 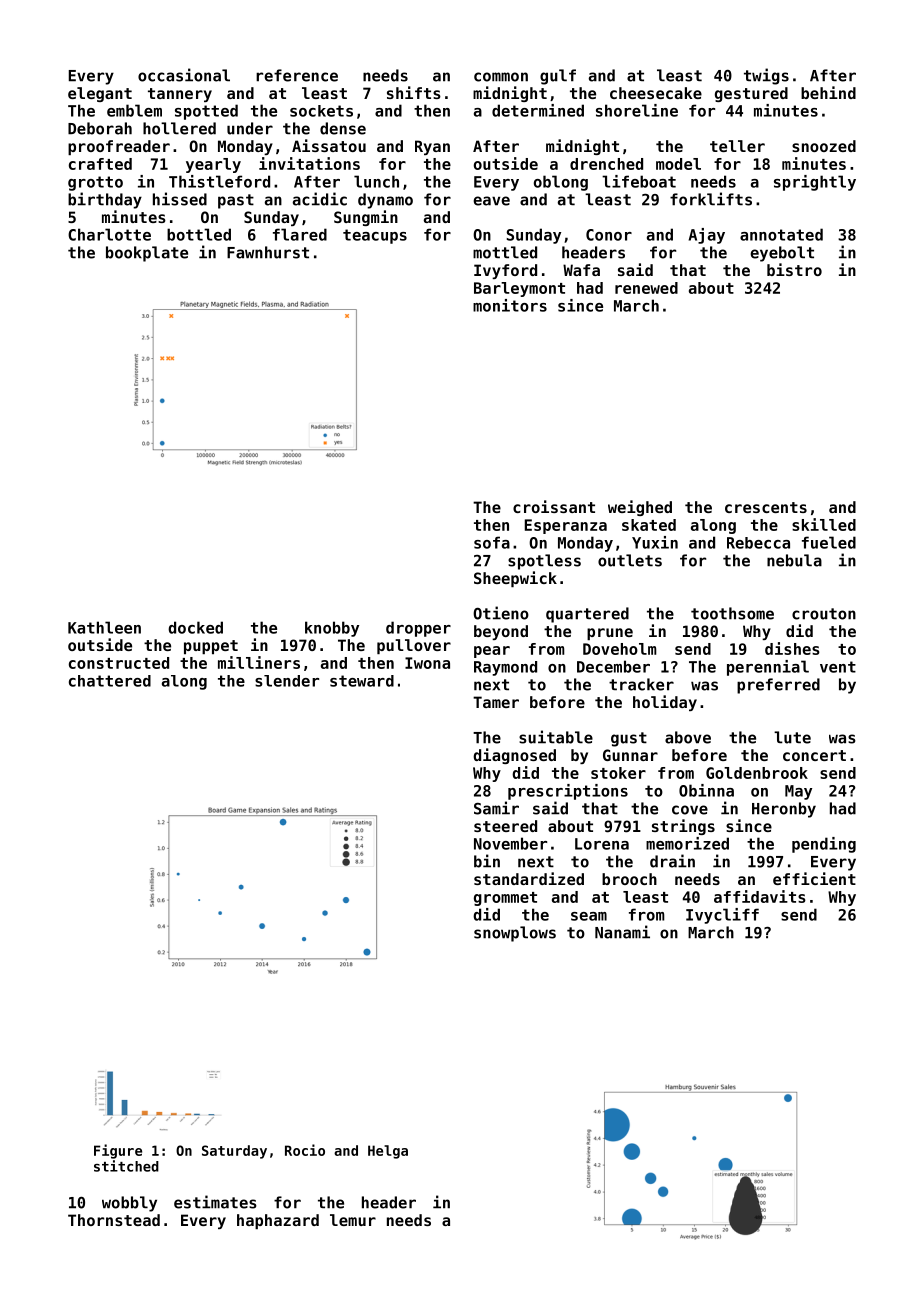 I want to click on model, so click(x=678, y=164).
